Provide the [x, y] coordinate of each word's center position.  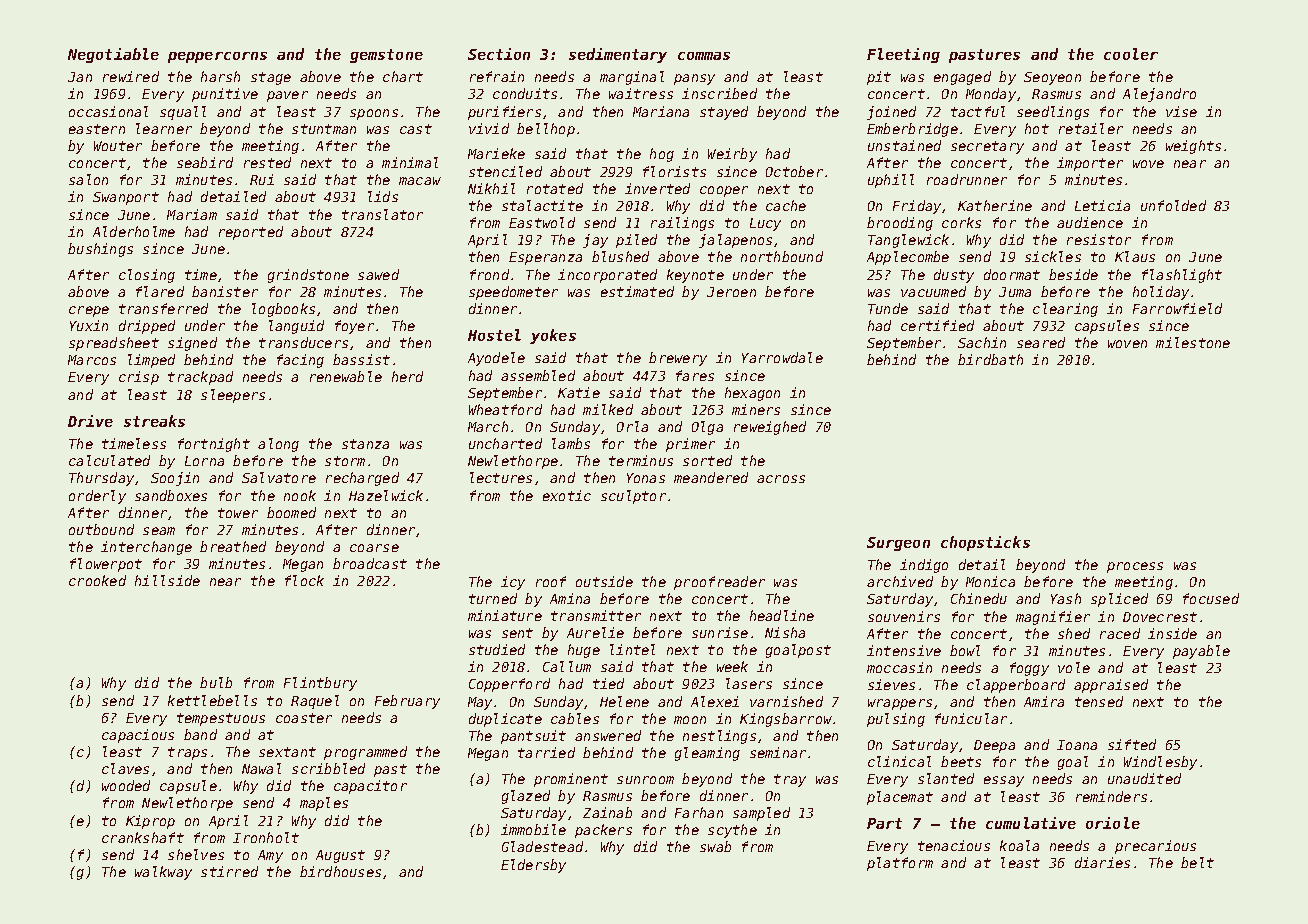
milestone [1193, 342]
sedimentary [618, 55]
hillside [167, 580]
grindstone [308, 276]
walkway [163, 873]
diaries [1102, 862]
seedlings [1053, 113]
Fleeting [903, 55]
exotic [567, 495]
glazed [526, 797]
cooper [724, 191]
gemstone [386, 56]
